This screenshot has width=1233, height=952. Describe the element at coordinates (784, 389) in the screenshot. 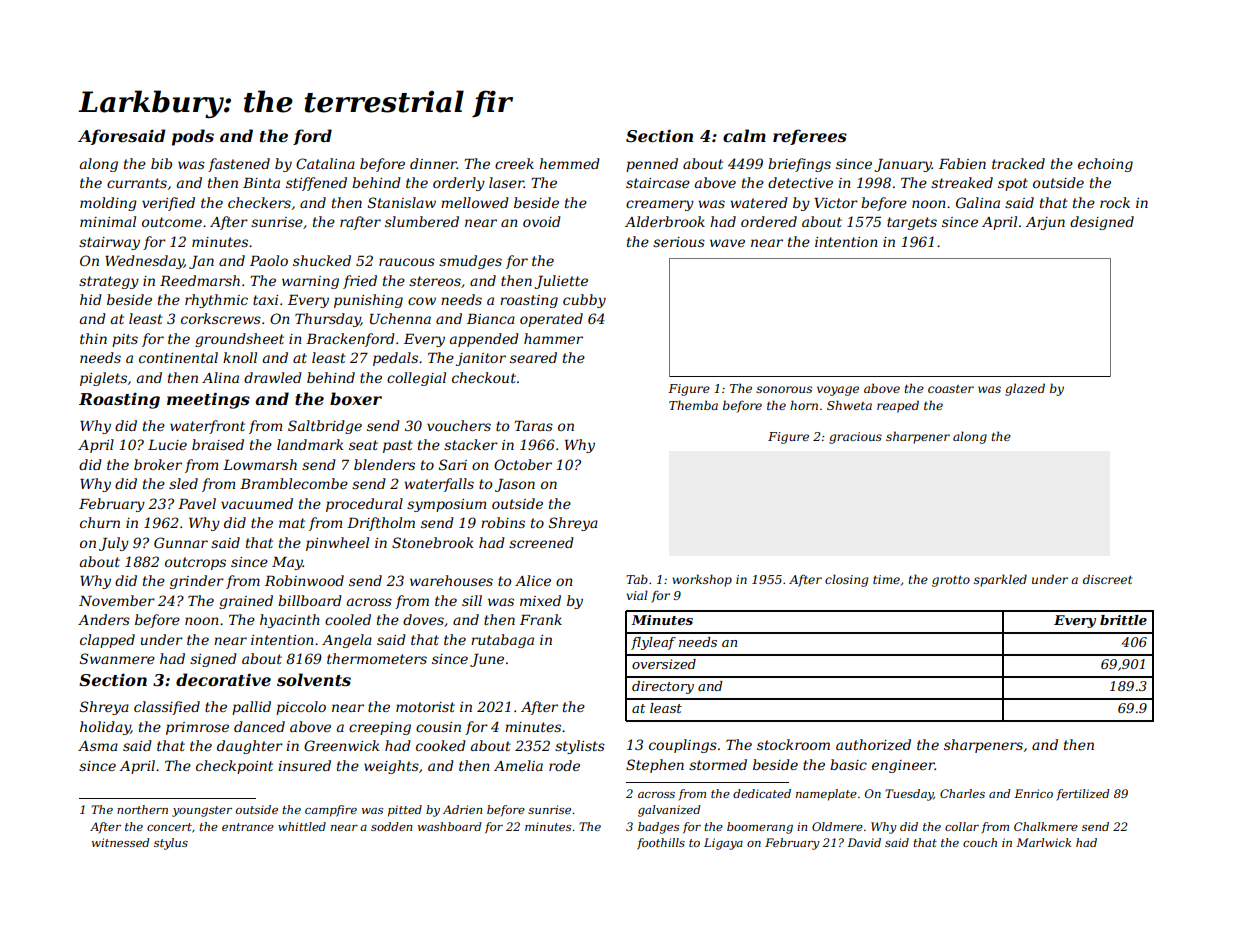

I see `sonorous` at that location.
